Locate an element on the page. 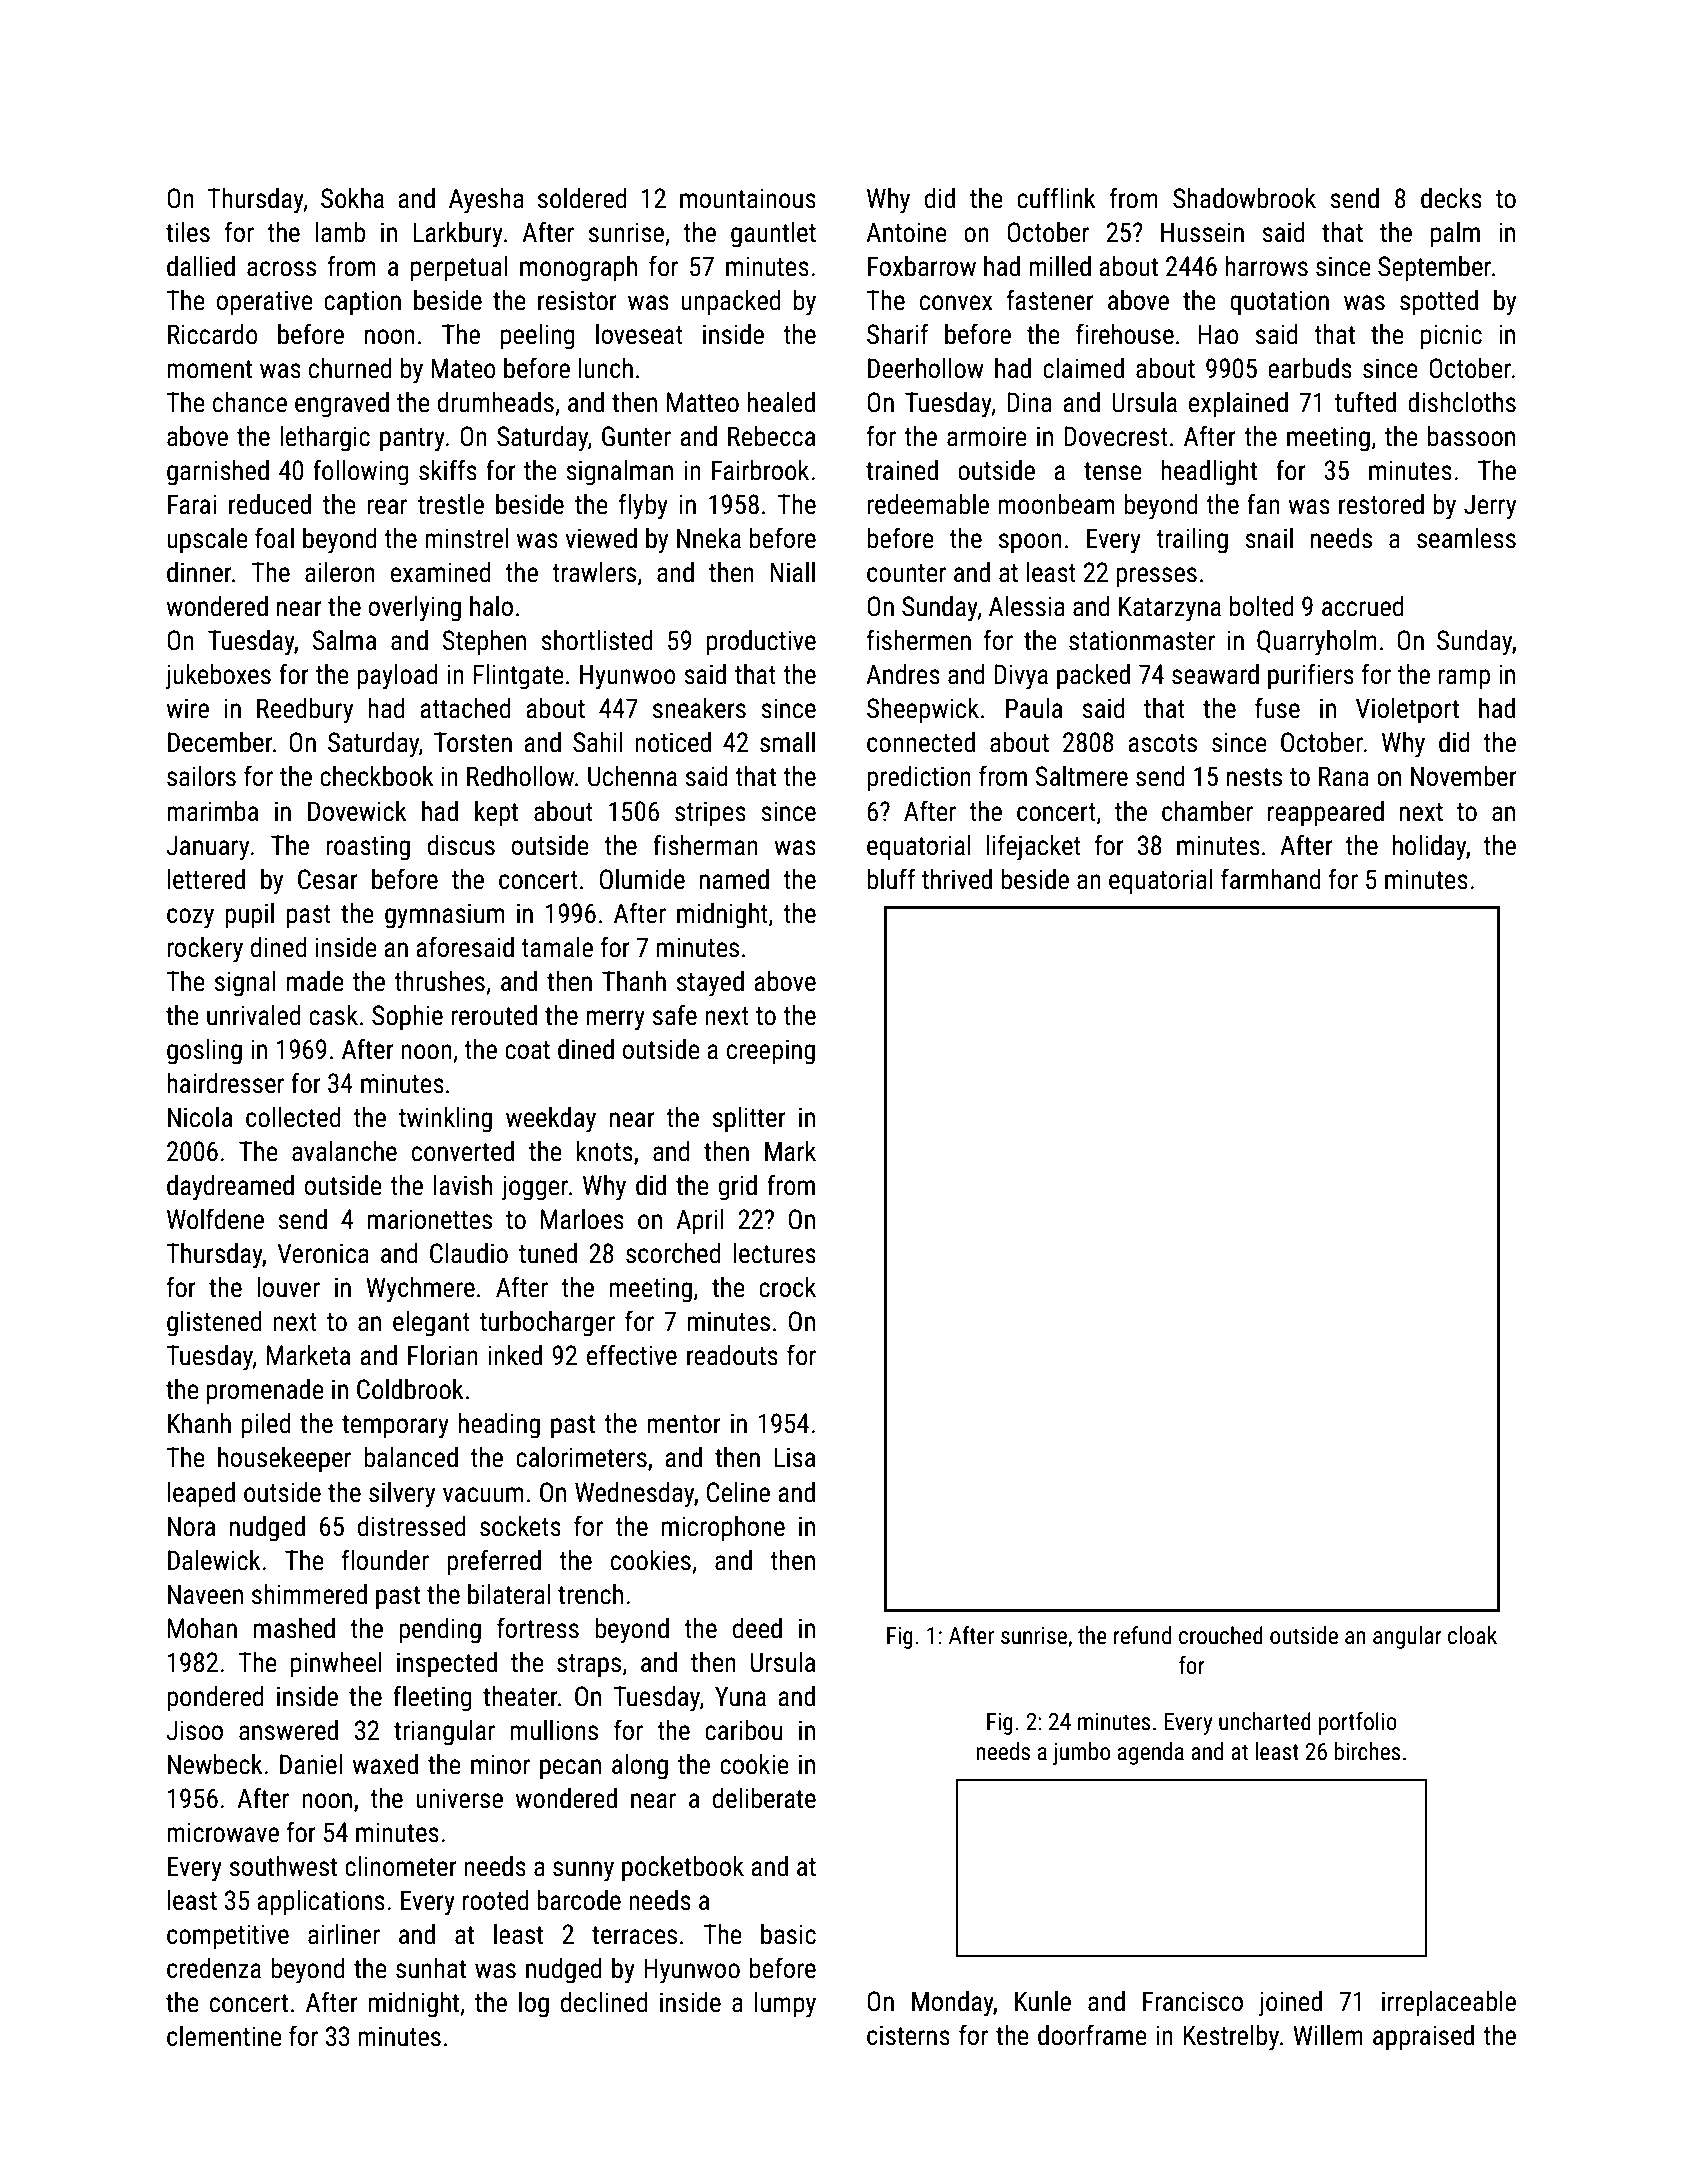 This image has height=2178, width=1683. rooted is located at coordinates (495, 1900).
